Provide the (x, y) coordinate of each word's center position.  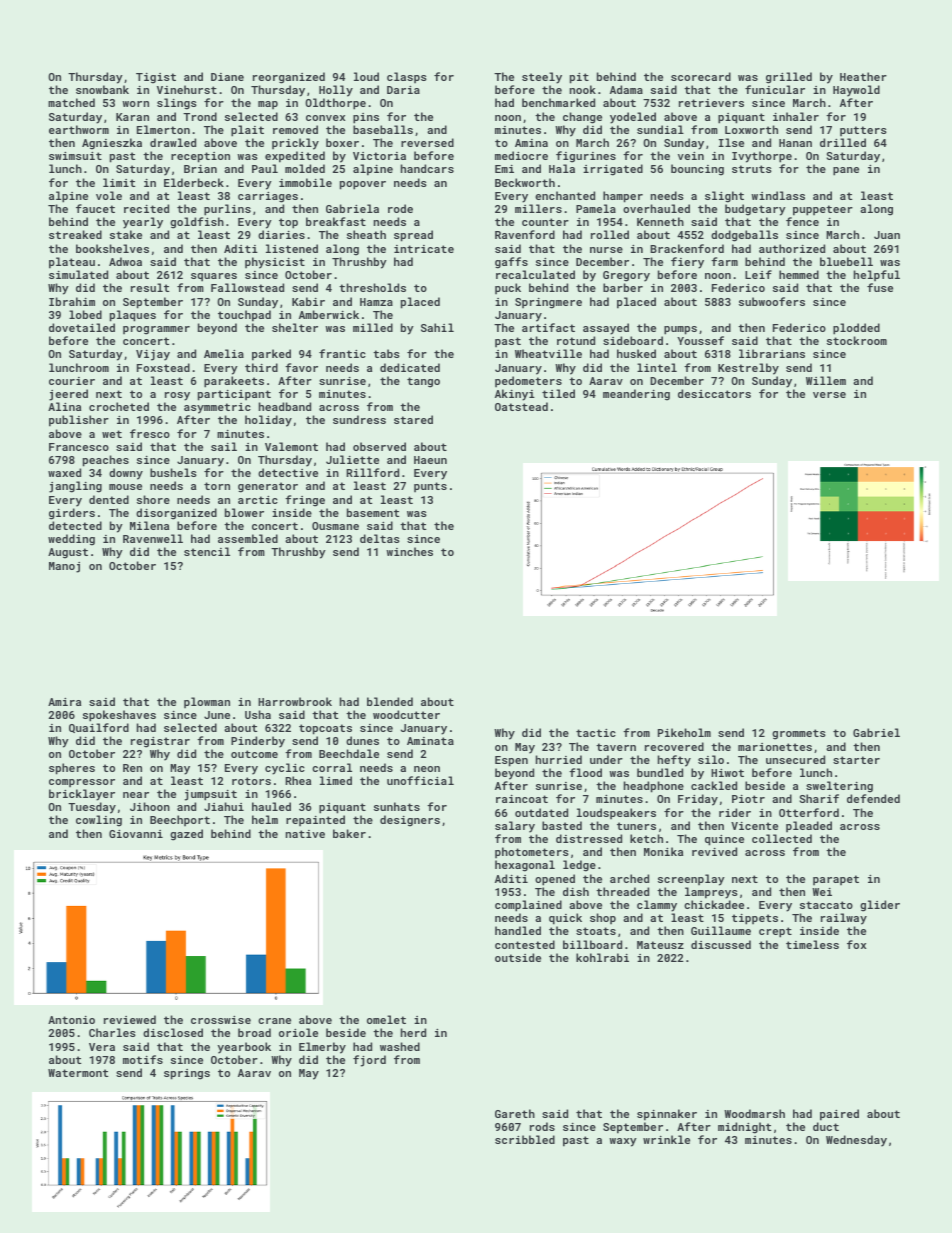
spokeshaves (119, 716)
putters (863, 131)
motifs (143, 1059)
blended (390, 701)
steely (542, 78)
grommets (799, 734)
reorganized (289, 78)
